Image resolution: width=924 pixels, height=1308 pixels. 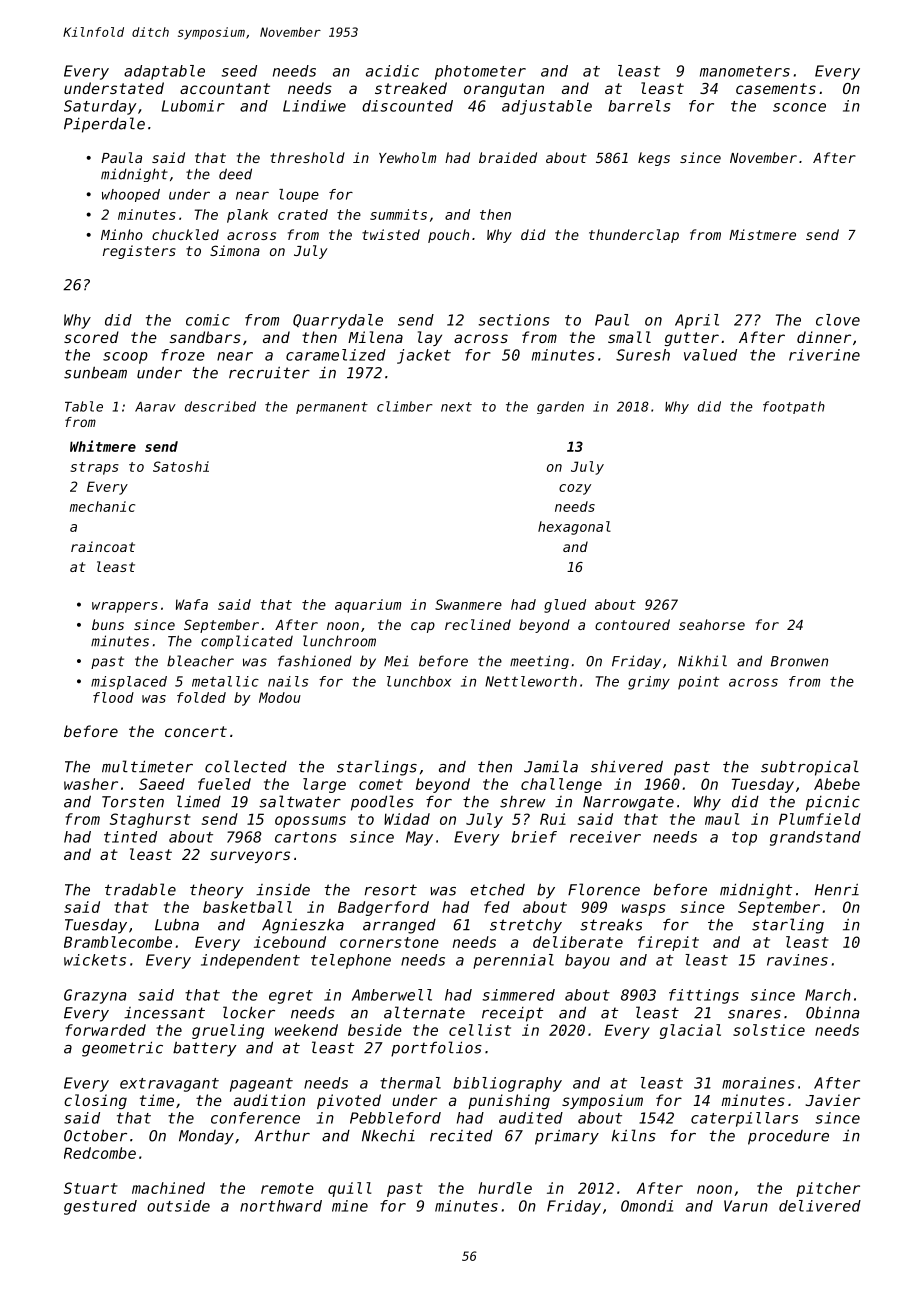 What do you see at coordinates (185, 234) in the page?
I see `chuckled` at bounding box center [185, 234].
